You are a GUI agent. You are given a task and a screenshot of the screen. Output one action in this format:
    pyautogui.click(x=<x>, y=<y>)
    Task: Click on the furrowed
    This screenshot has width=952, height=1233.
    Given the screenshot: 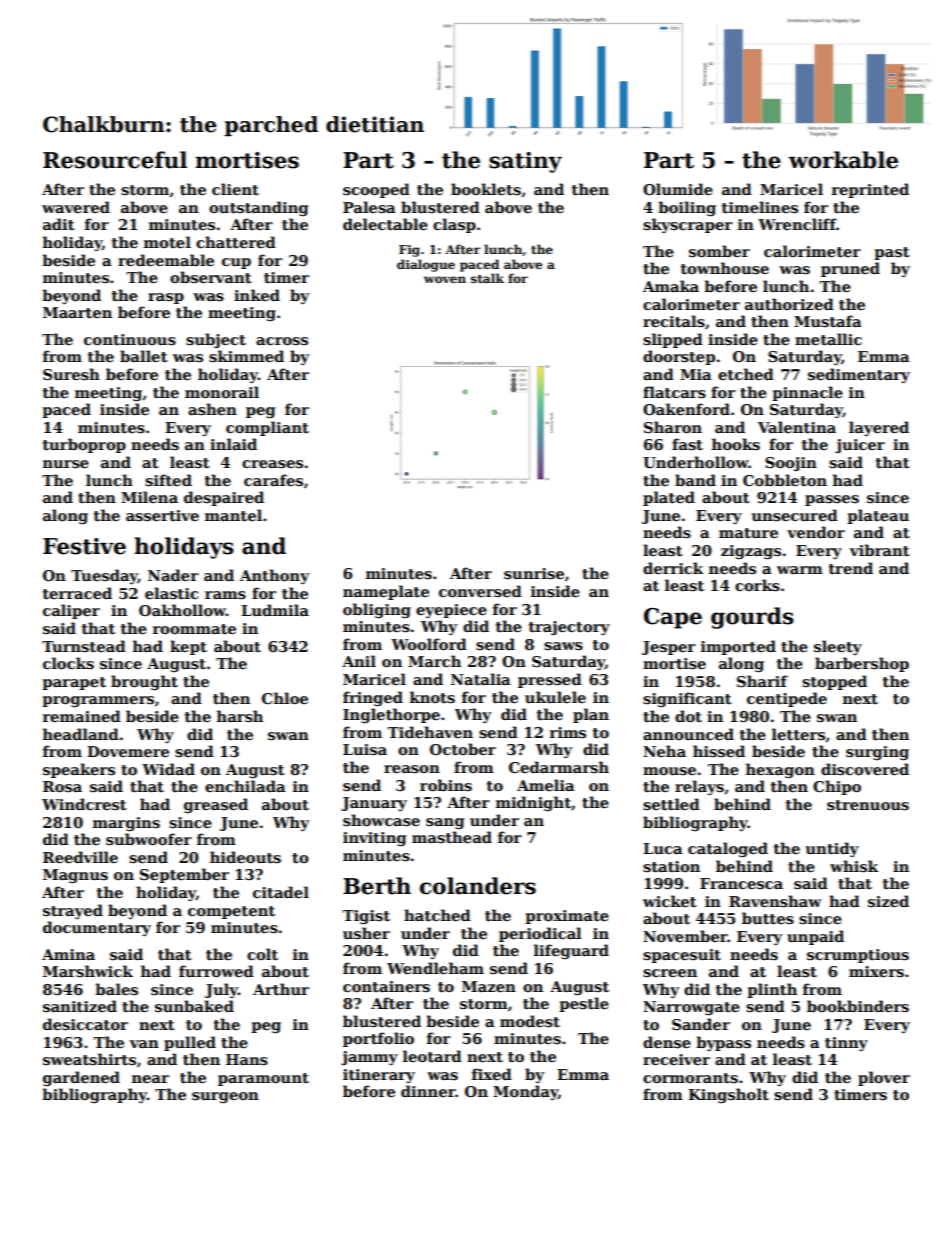 What is the action you would take?
    pyautogui.click(x=216, y=971)
